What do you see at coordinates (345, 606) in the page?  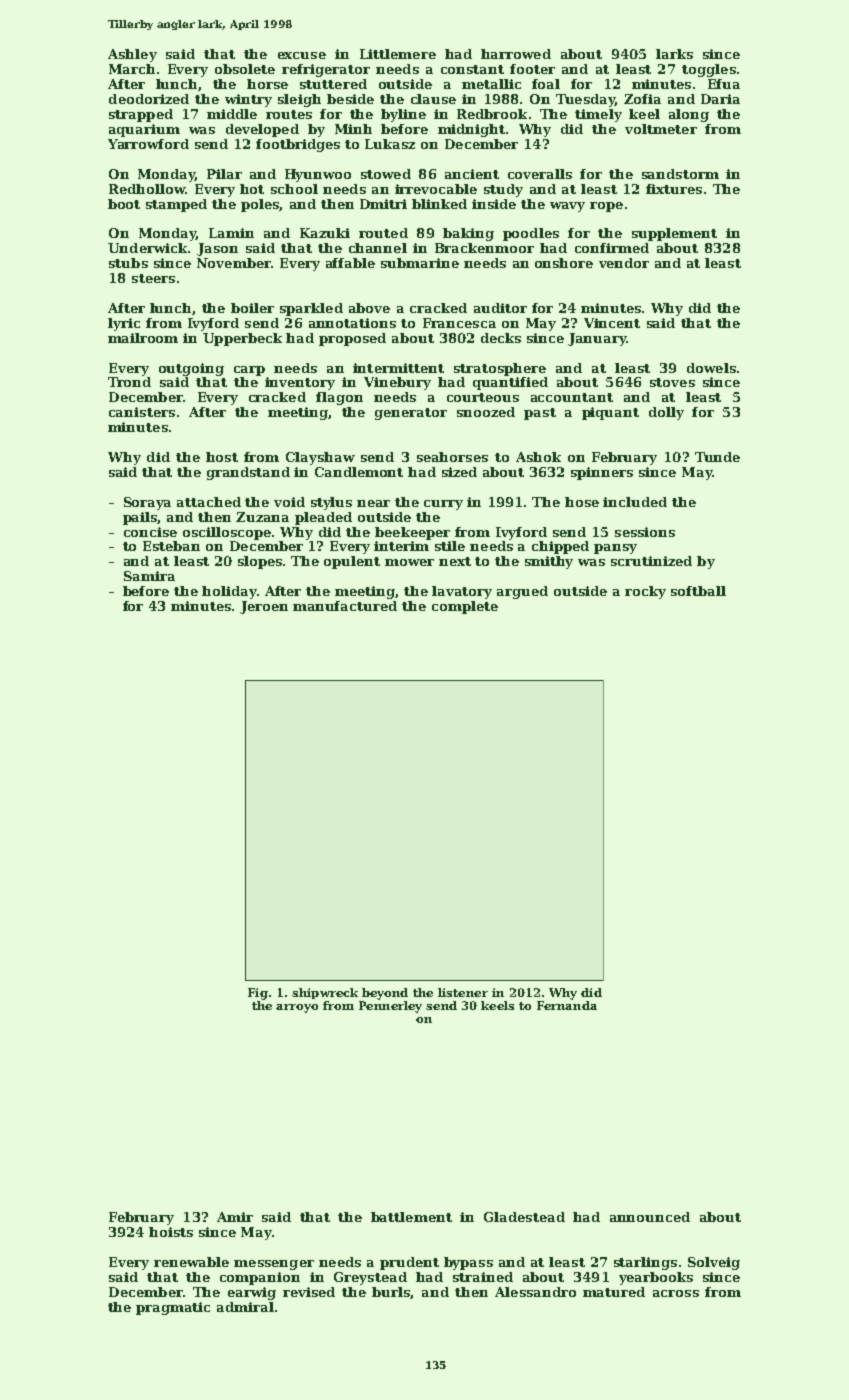 I see `manufactured` at bounding box center [345, 606].
